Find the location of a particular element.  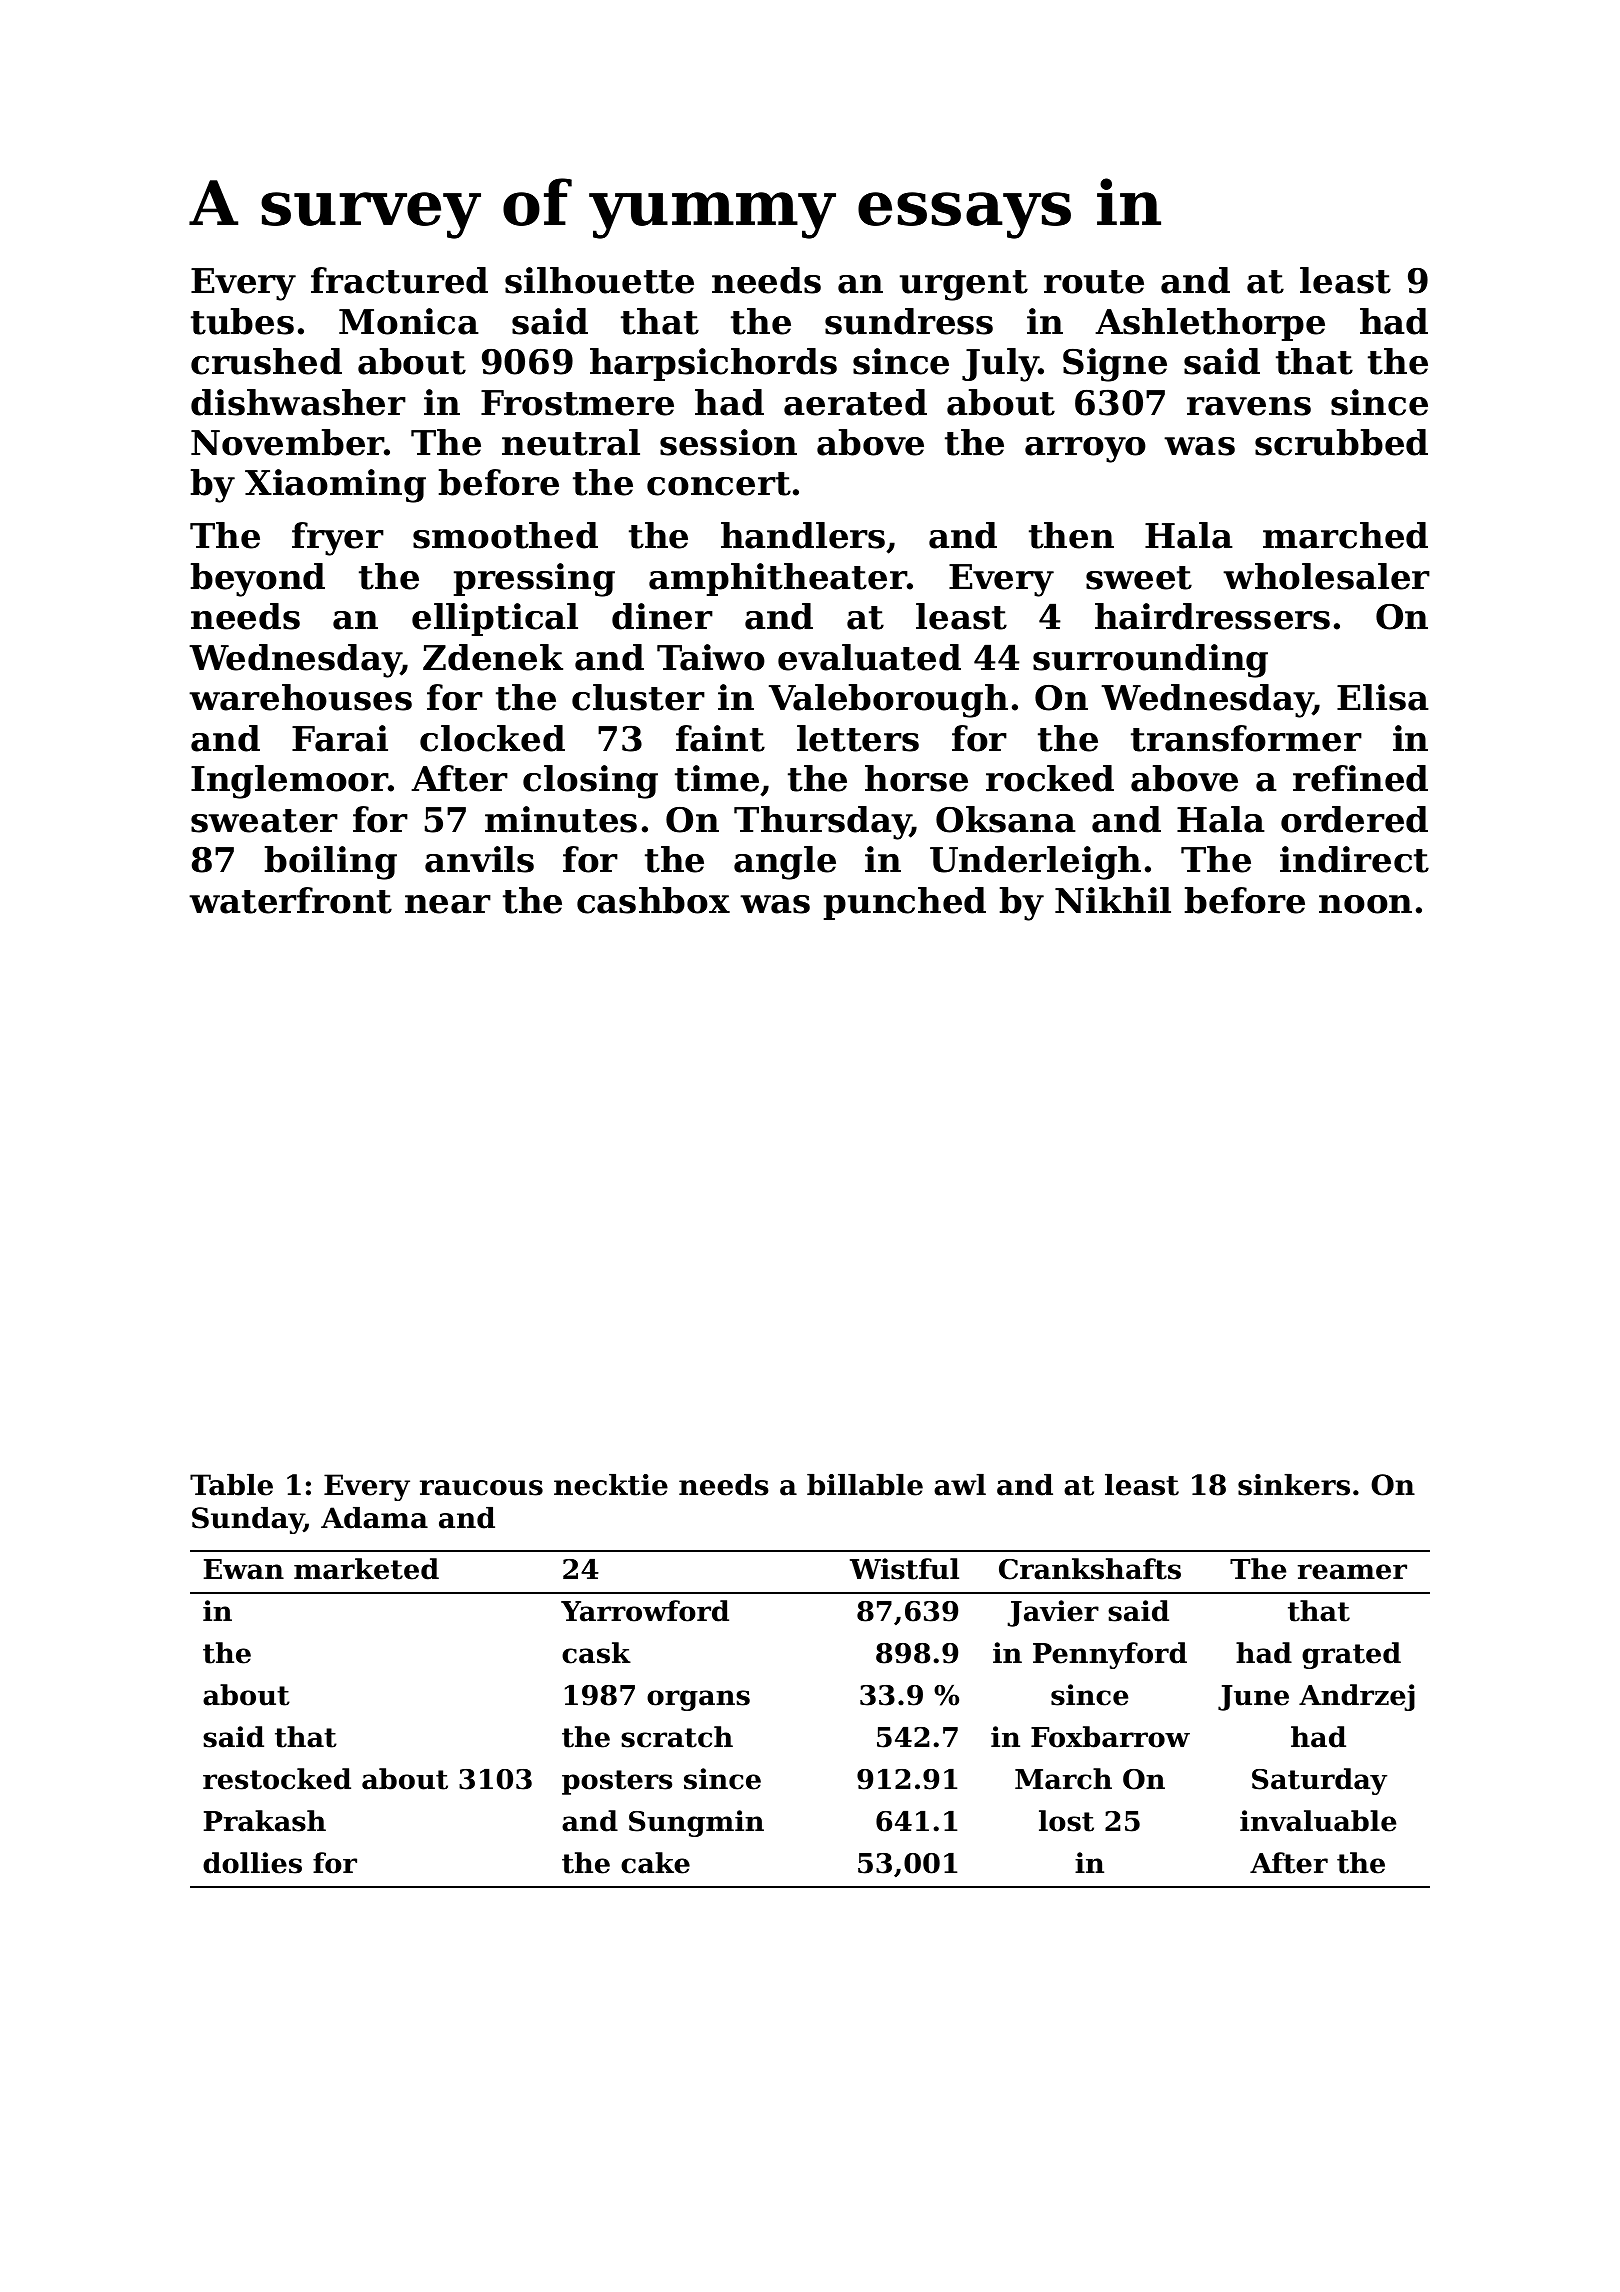

dollies is located at coordinates (252, 1863).
